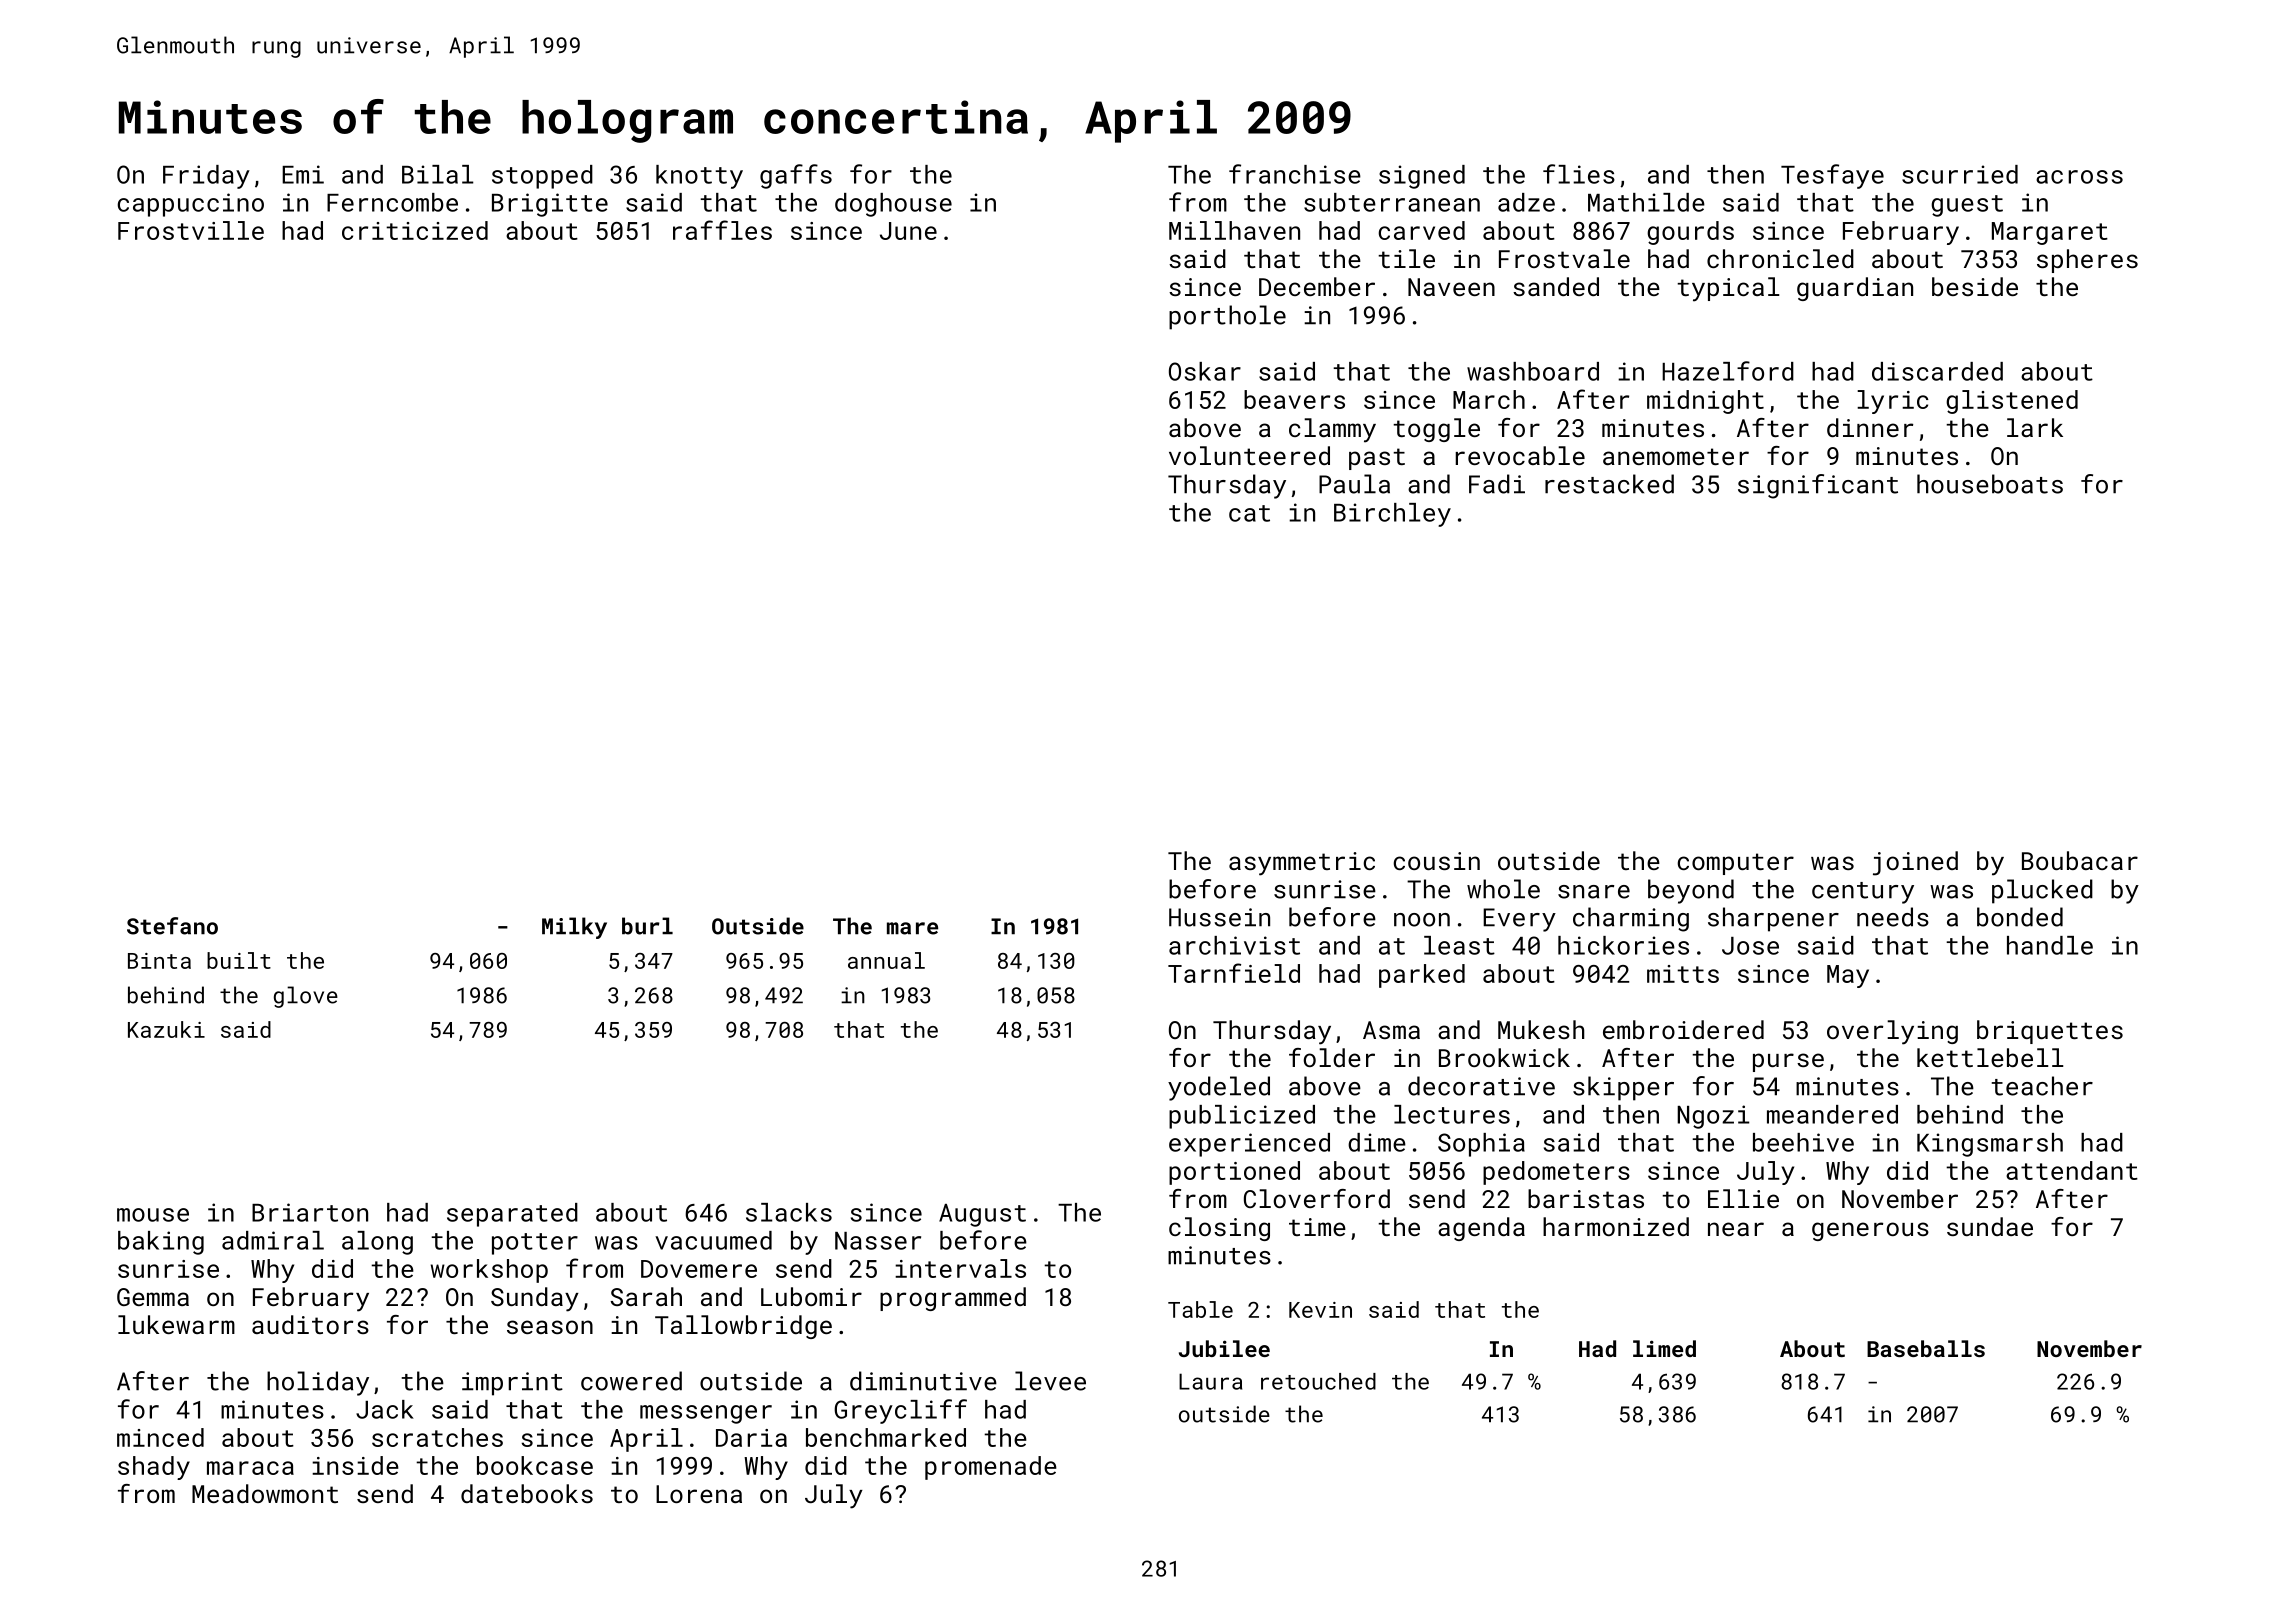 Image resolution: width=2282 pixels, height=1614 pixels. I want to click on slacks, so click(789, 1212).
